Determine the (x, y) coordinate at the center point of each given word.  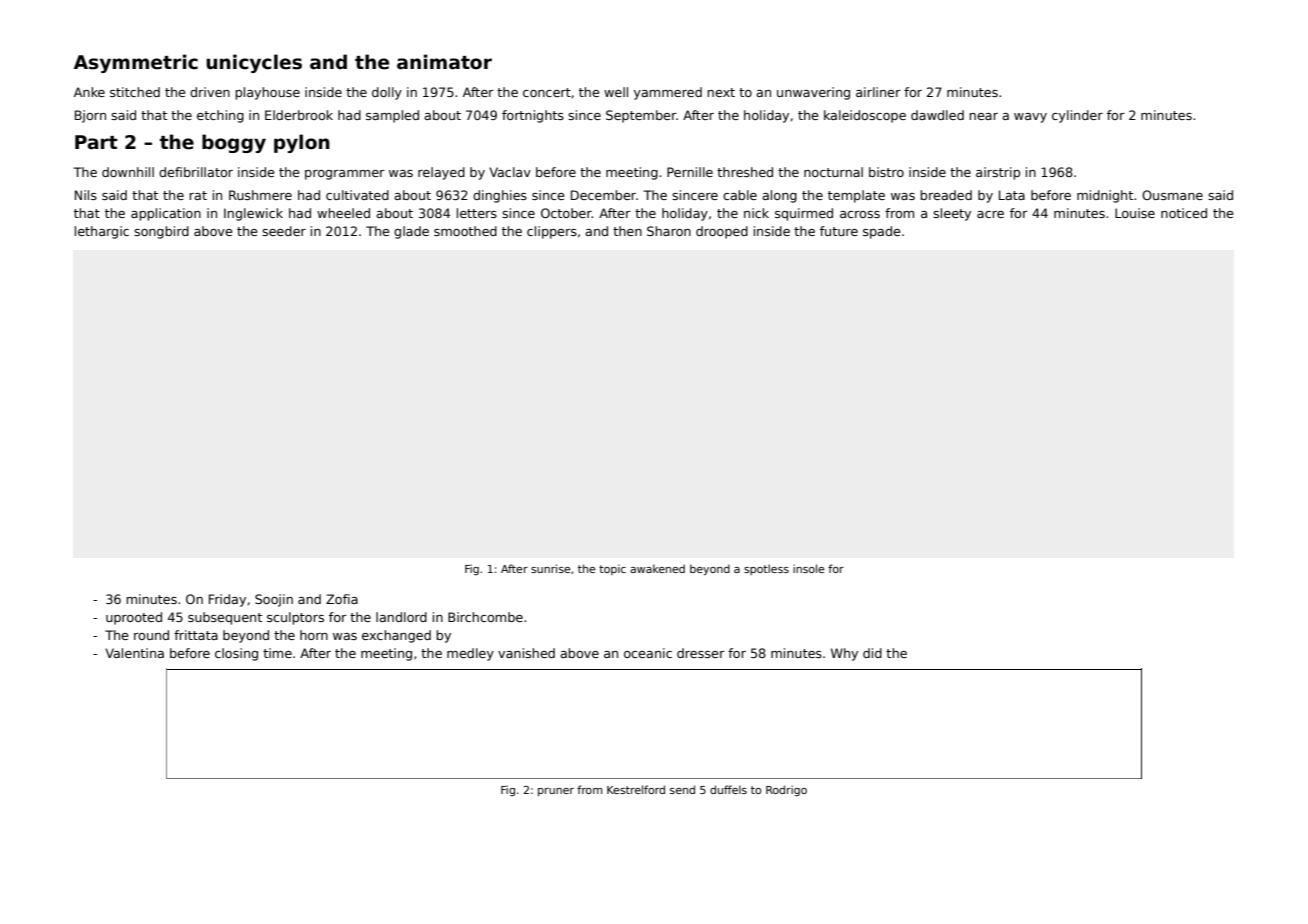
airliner (878, 92)
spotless (766, 569)
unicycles (254, 63)
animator (444, 62)
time (277, 653)
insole (809, 568)
